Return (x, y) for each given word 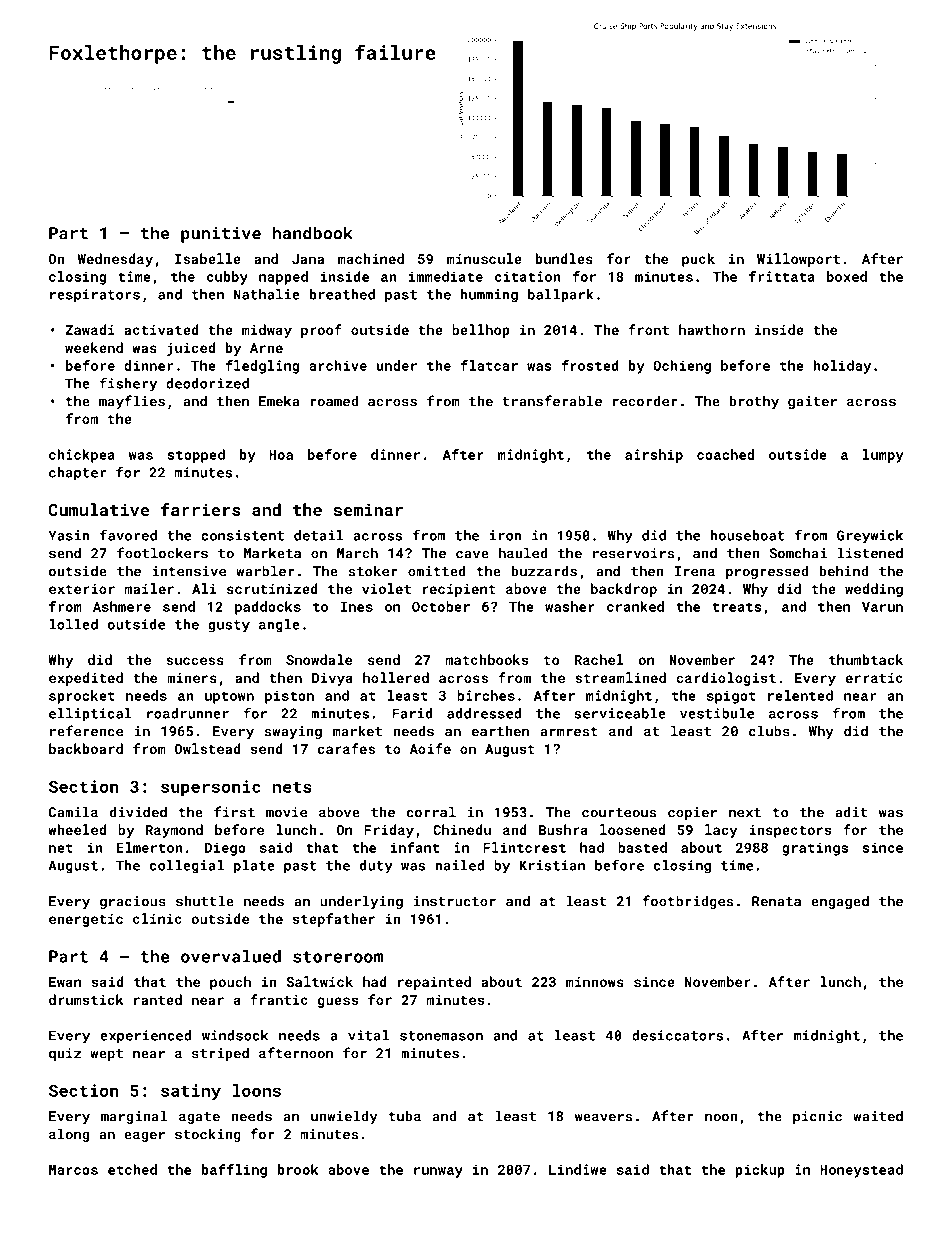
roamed (334, 401)
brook (298, 1169)
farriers (201, 509)
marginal (134, 1117)
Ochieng (682, 367)
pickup (760, 1171)
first (234, 812)
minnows (595, 981)
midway (267, 331)
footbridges (687, 902)
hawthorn (712, 329)
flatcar (489, 365)
